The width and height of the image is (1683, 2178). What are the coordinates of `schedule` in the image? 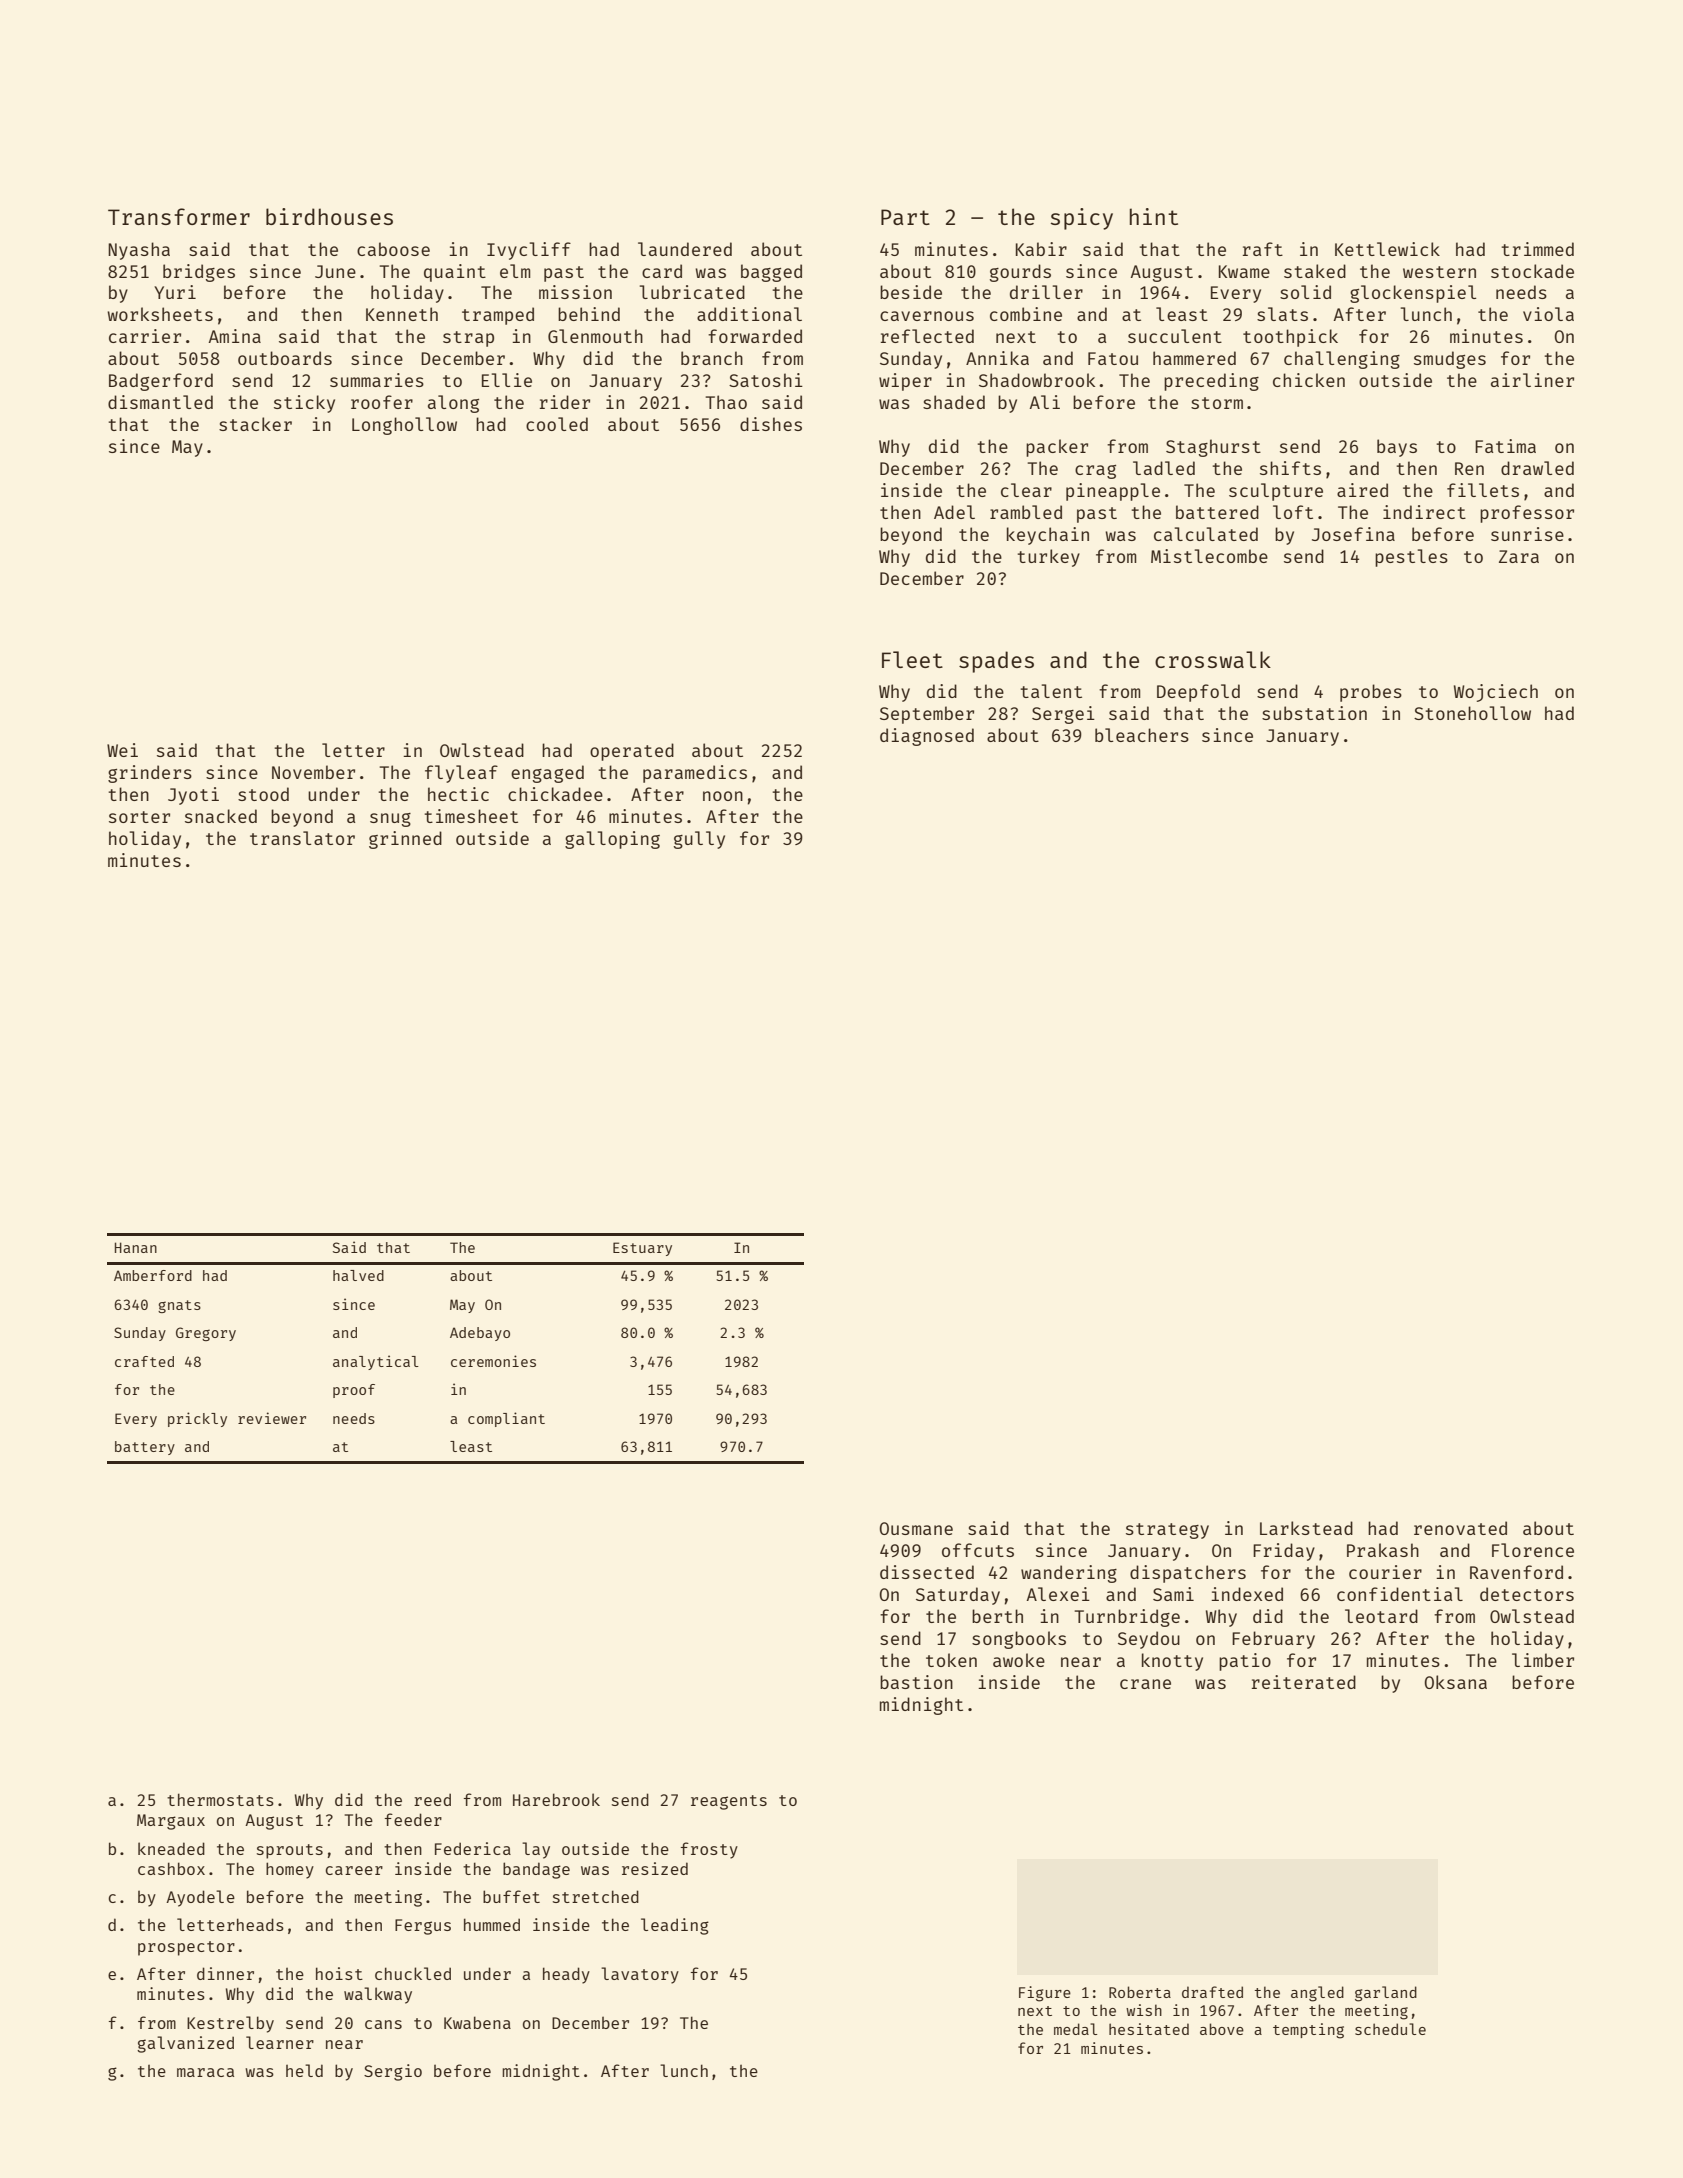 It's located at (1390, 2029).
